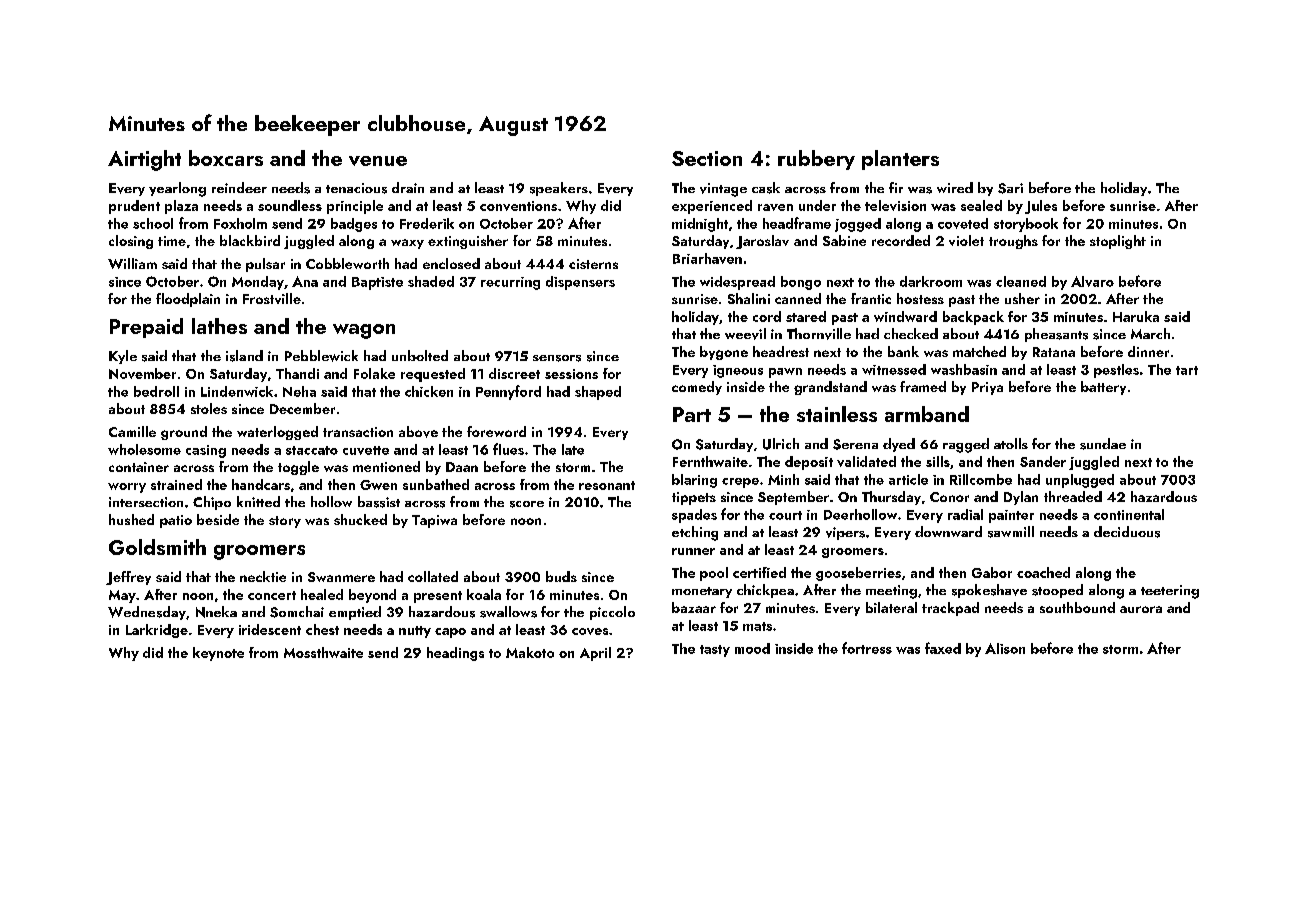 The image size is (1308, 924). Describe the element at coordinates (797, 223) in the screenshot. I see `headframe` at that location.
